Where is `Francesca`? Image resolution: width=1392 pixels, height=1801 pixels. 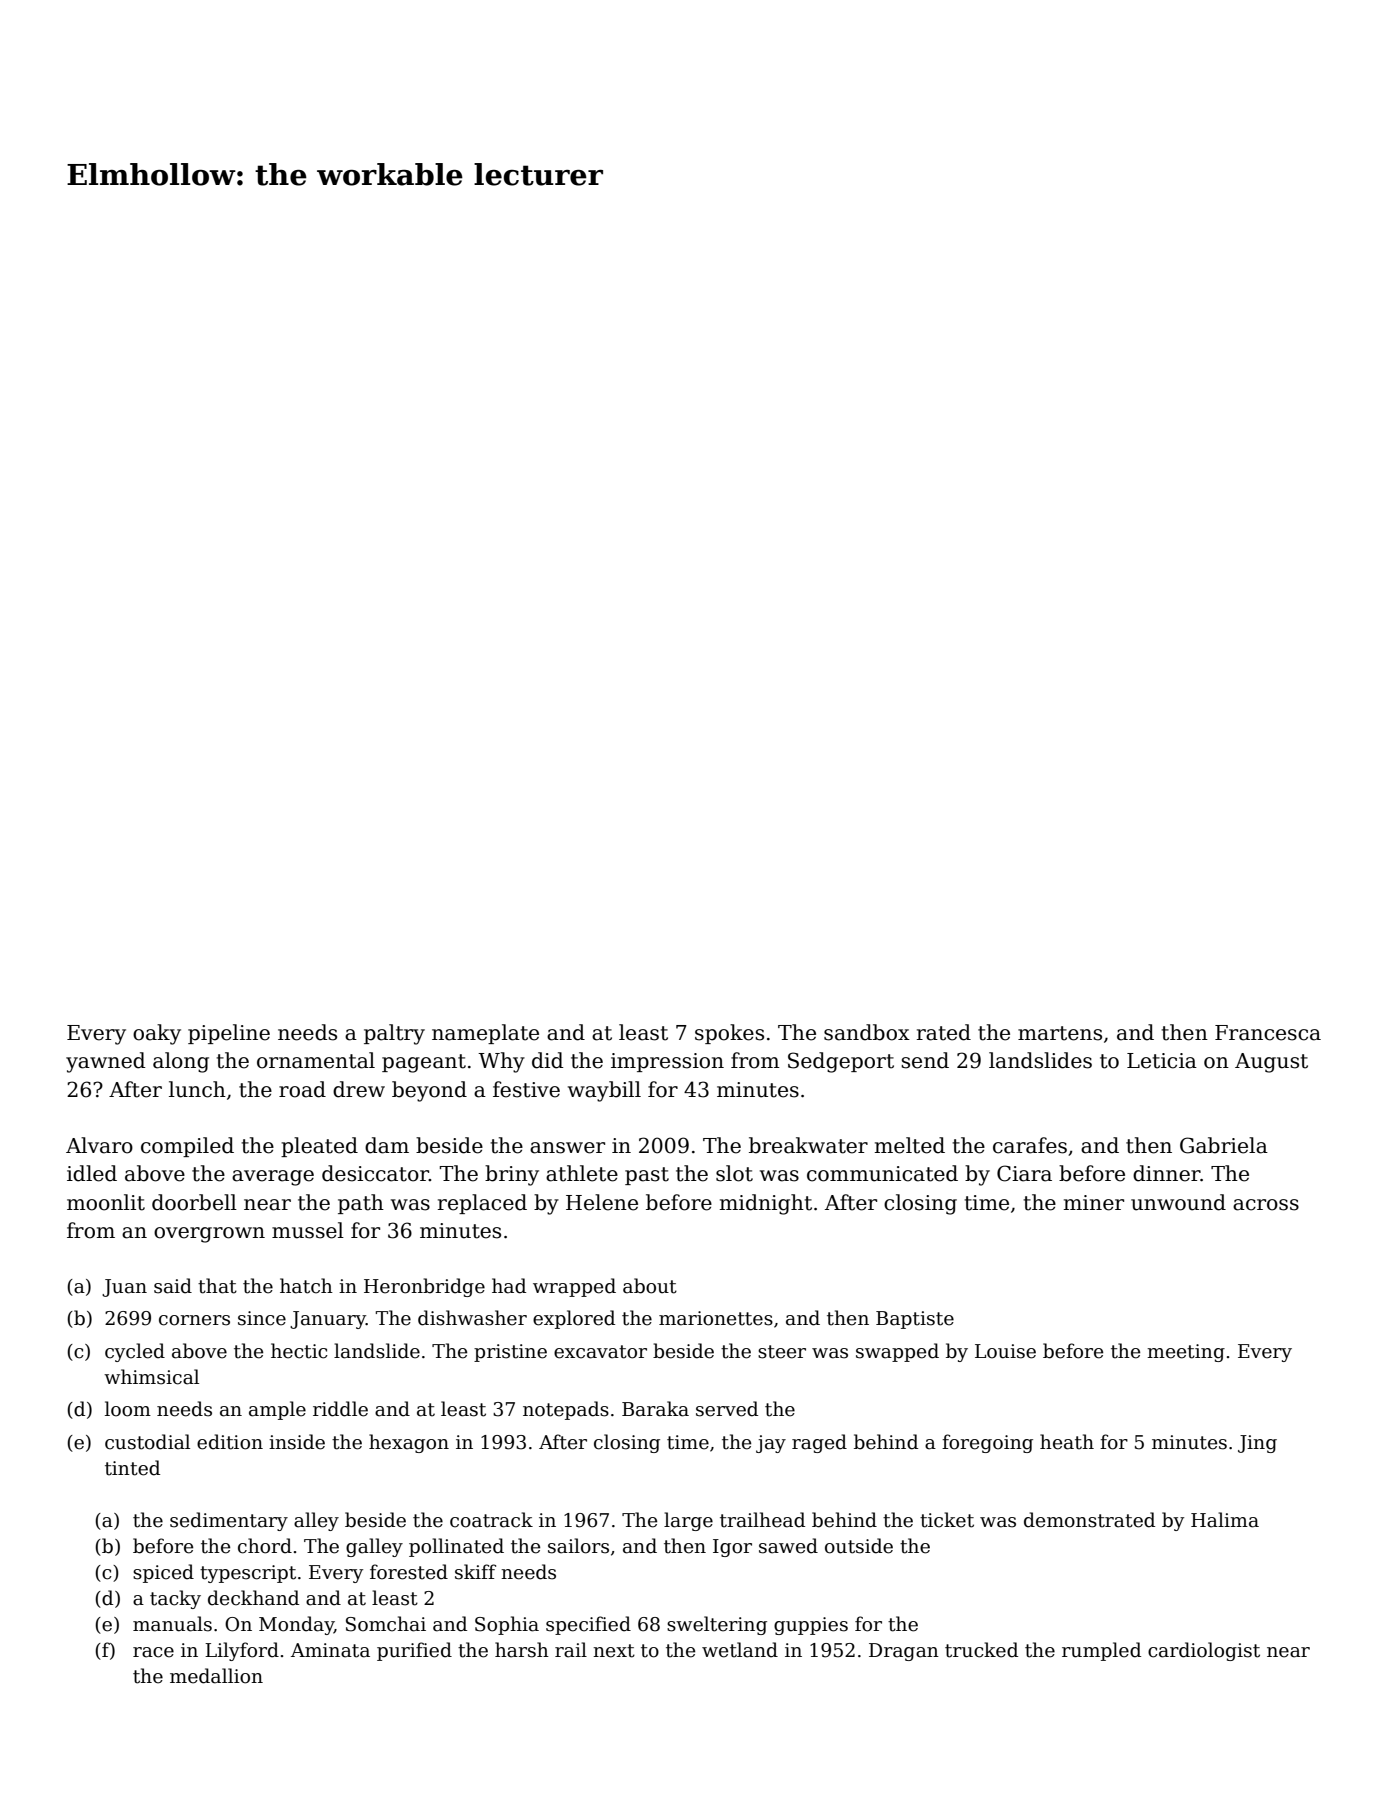
Francesca is located at coordinates (1268, 1033).
